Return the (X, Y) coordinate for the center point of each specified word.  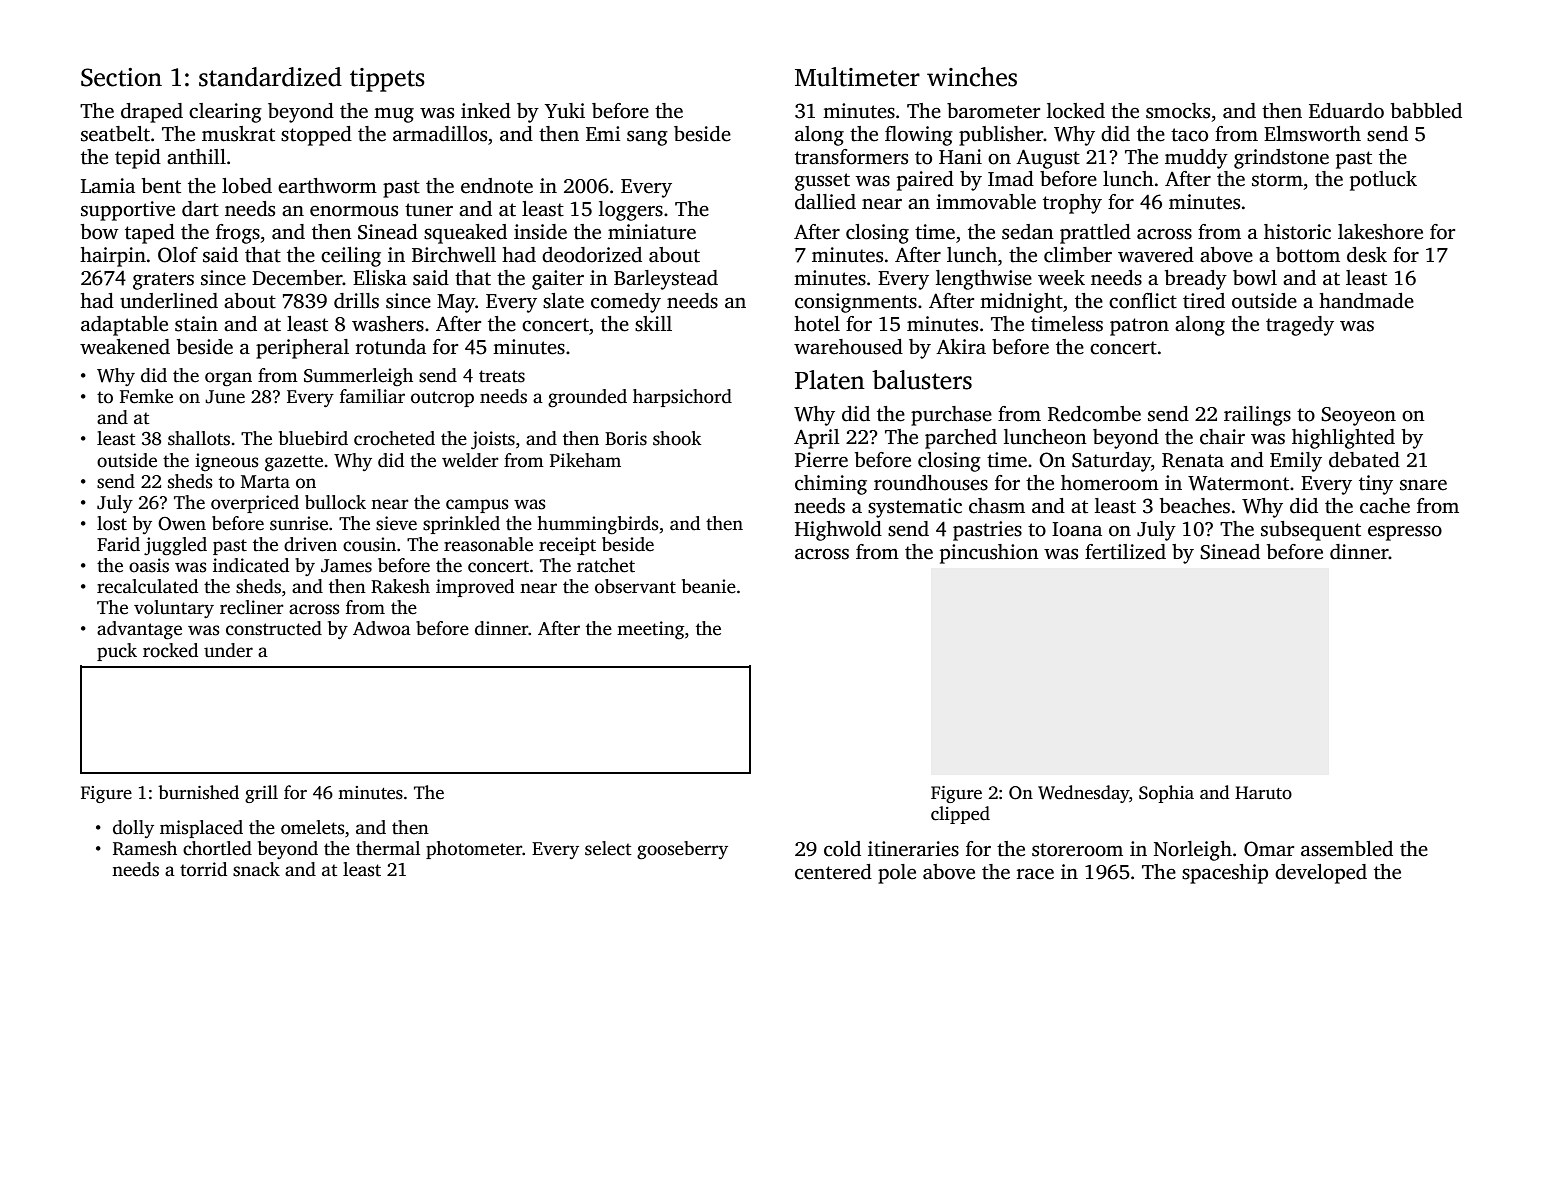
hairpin (113, 257)
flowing (919, 136)
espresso (1405, 533)
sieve (396, 523)
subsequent (1311, 531)
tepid (138, 159)
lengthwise (984, 280)
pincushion (989, 554)
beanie (709, 586)
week (1061, 278)
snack (256, 869)
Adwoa (382, 628)
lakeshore (1380, 232)
